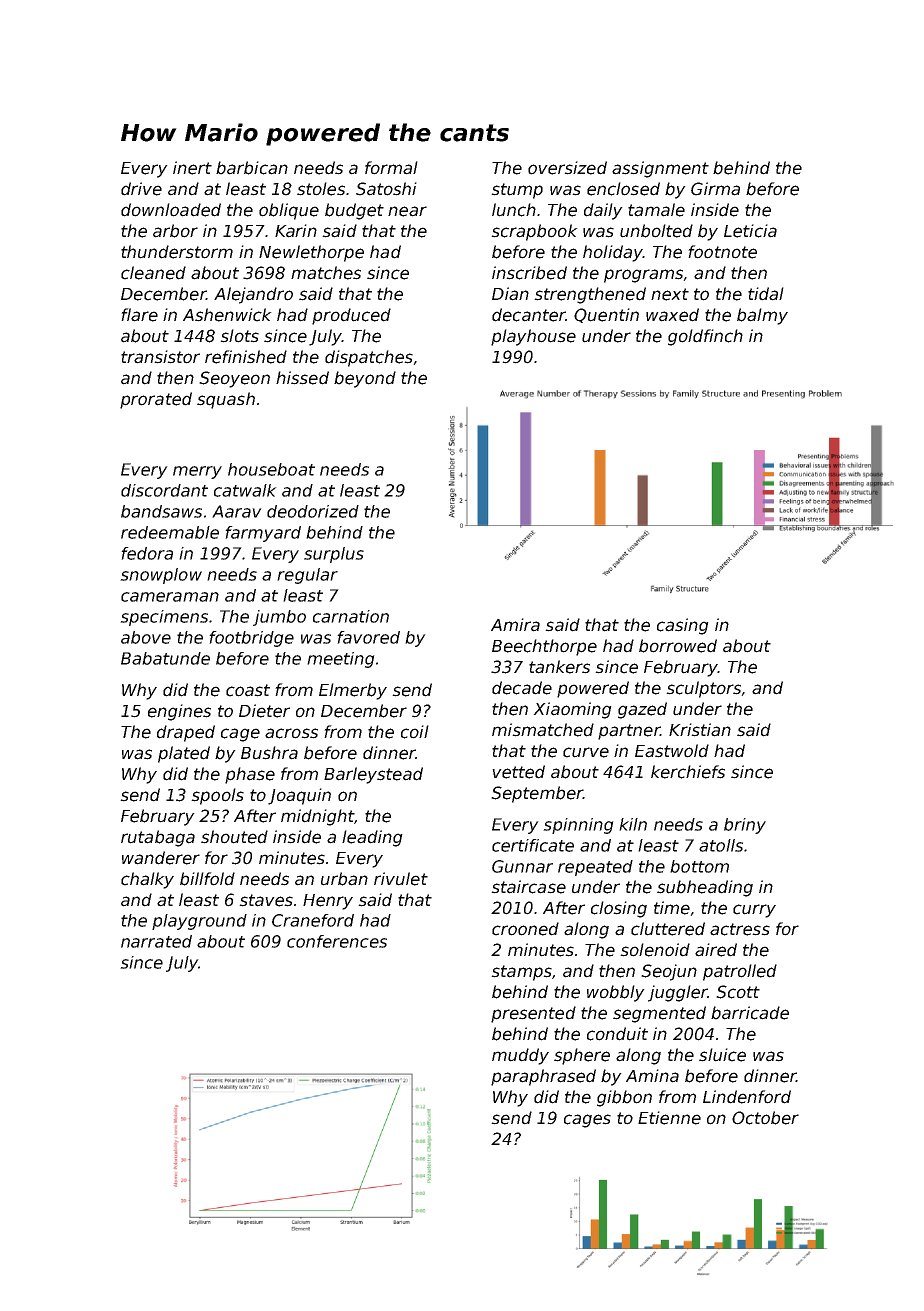  I want to click on cleaned, so click(153, 273).
